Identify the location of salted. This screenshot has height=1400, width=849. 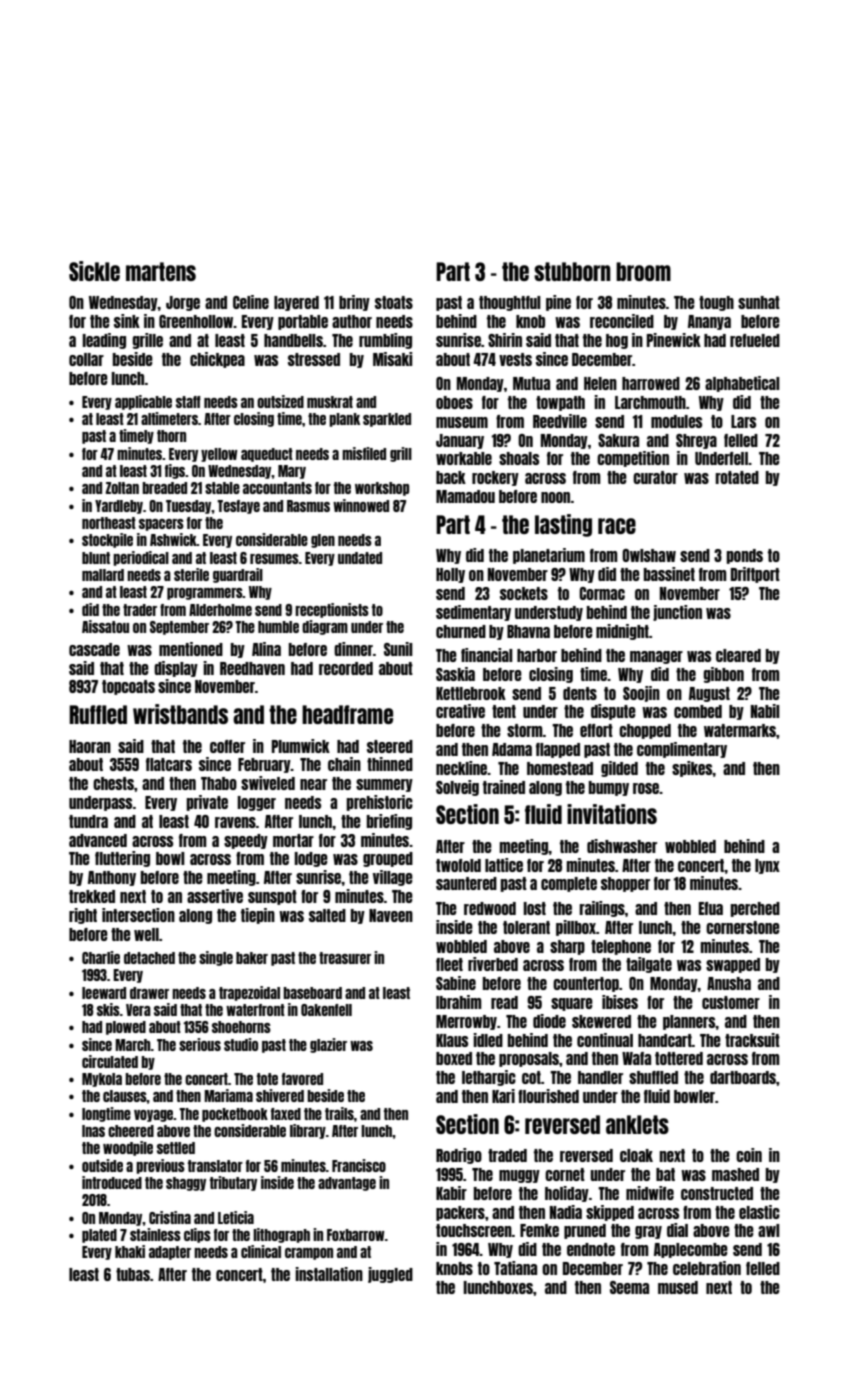
(327, 915).
